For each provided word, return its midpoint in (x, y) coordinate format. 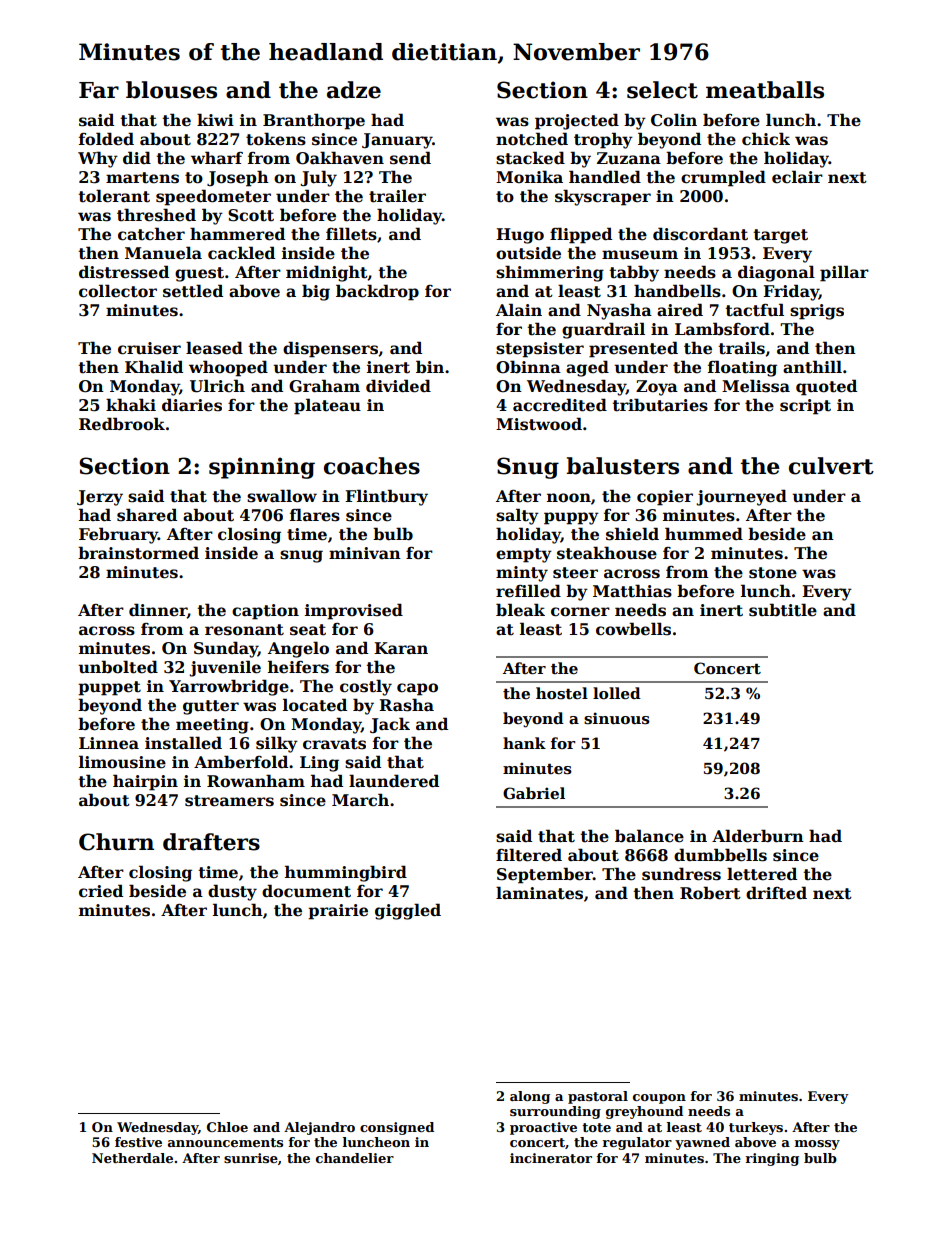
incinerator (551, 1158)
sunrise (251, 1158)
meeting (212, 726)
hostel (562, 693)
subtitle (783, 610)
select (662, 90)
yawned (702, 1143)
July (318, 178)
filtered (529, 855)
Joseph (238, 178)
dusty (232, 892)
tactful (754, 310)
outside (528, 253)
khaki (131, 404)
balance (649, 836)
